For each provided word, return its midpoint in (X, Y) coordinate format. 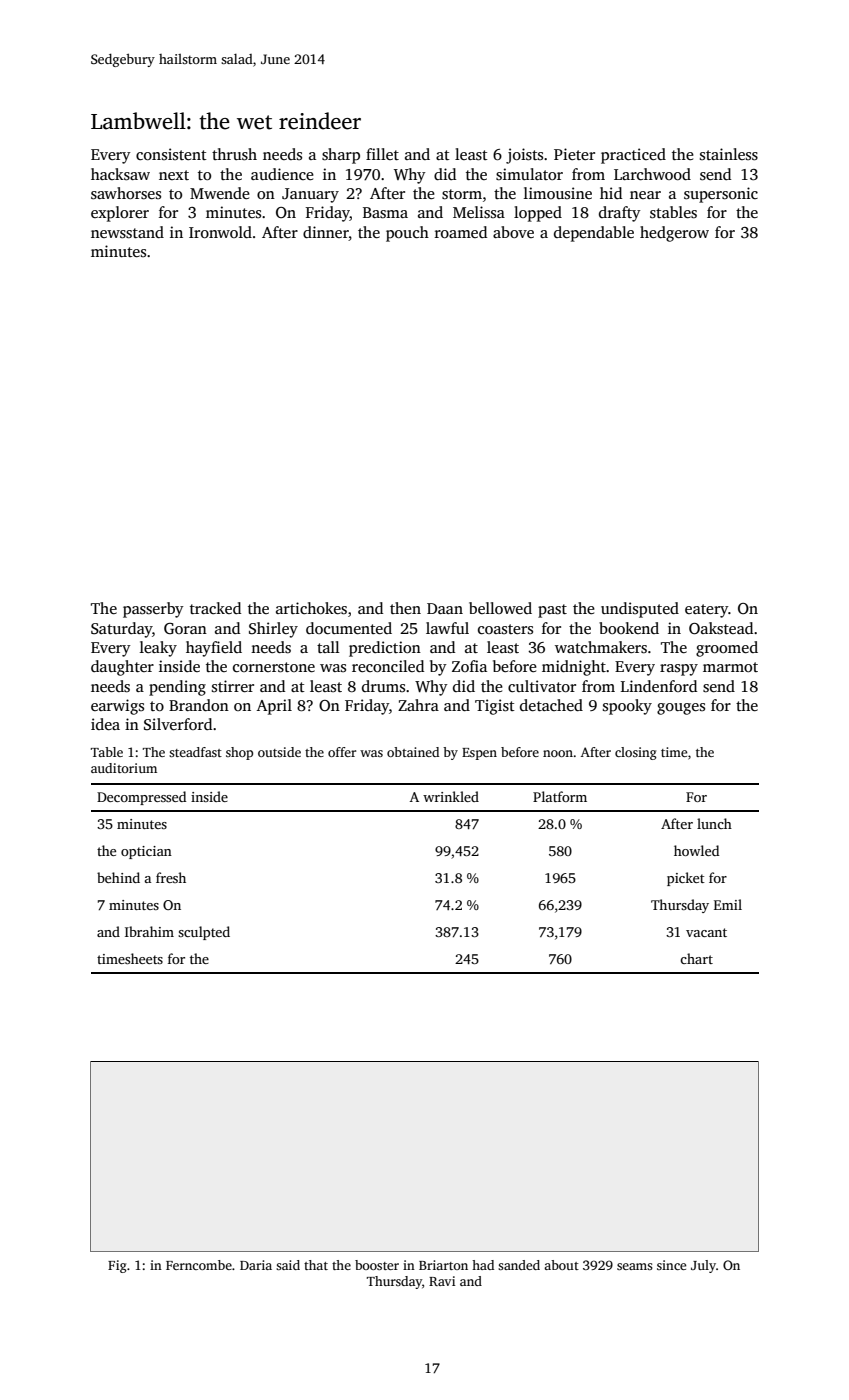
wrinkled (451, 796)
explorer (120, 214)
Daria (256, 1265)
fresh (171, 877)
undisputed (640, 610)
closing (636, 753)
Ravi (442, 1281)
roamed (461, 232)
